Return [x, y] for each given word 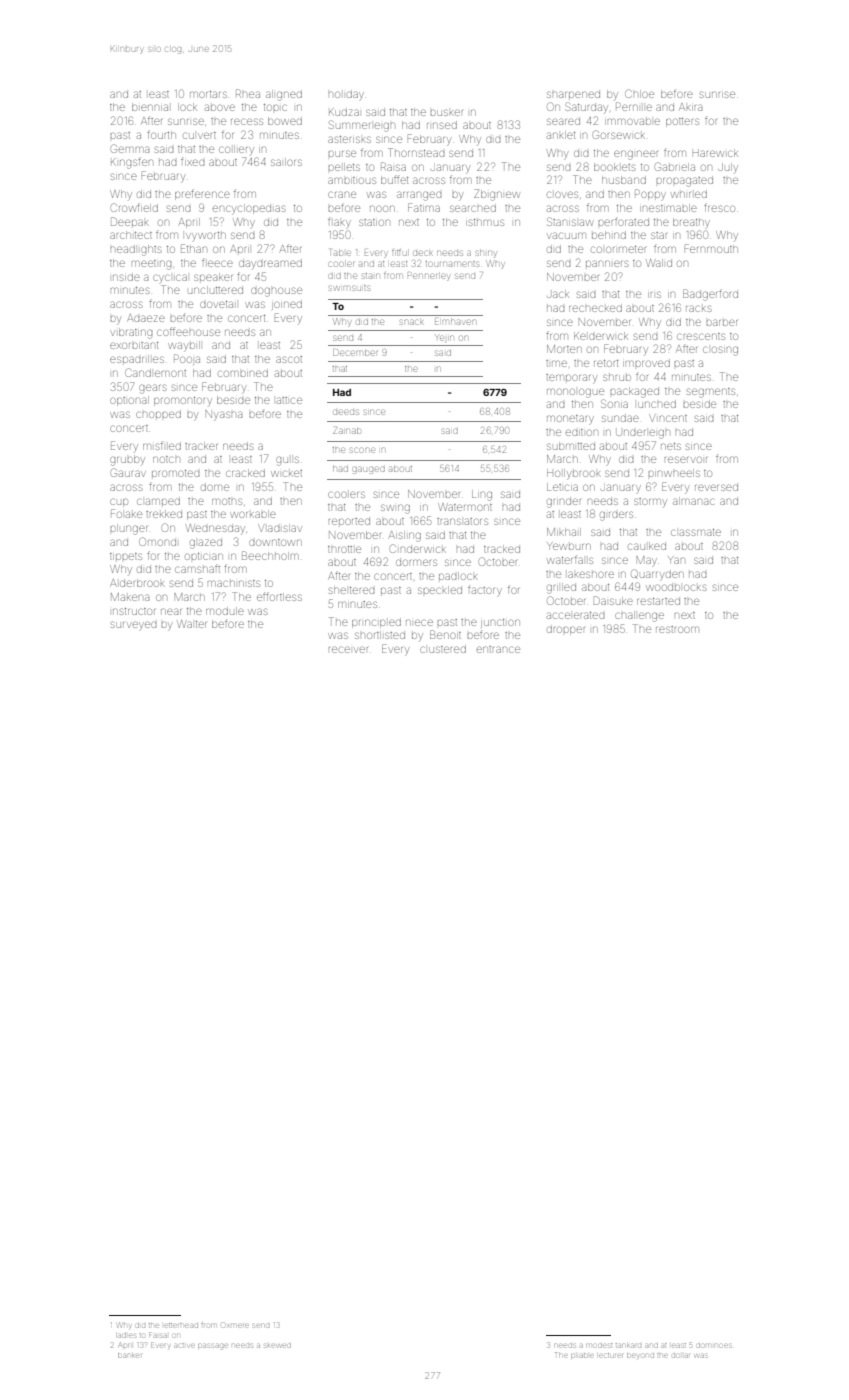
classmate [696, 532]
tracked [502, 549]
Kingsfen [132, 163]
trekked [164, 514]
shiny [486, 254]
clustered [443, 649]
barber [722, 322]
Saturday [586, 107]
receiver [348, 649]
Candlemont [155, 372]
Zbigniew [497, 195]
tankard [628, 1345]
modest [599, 1345]
